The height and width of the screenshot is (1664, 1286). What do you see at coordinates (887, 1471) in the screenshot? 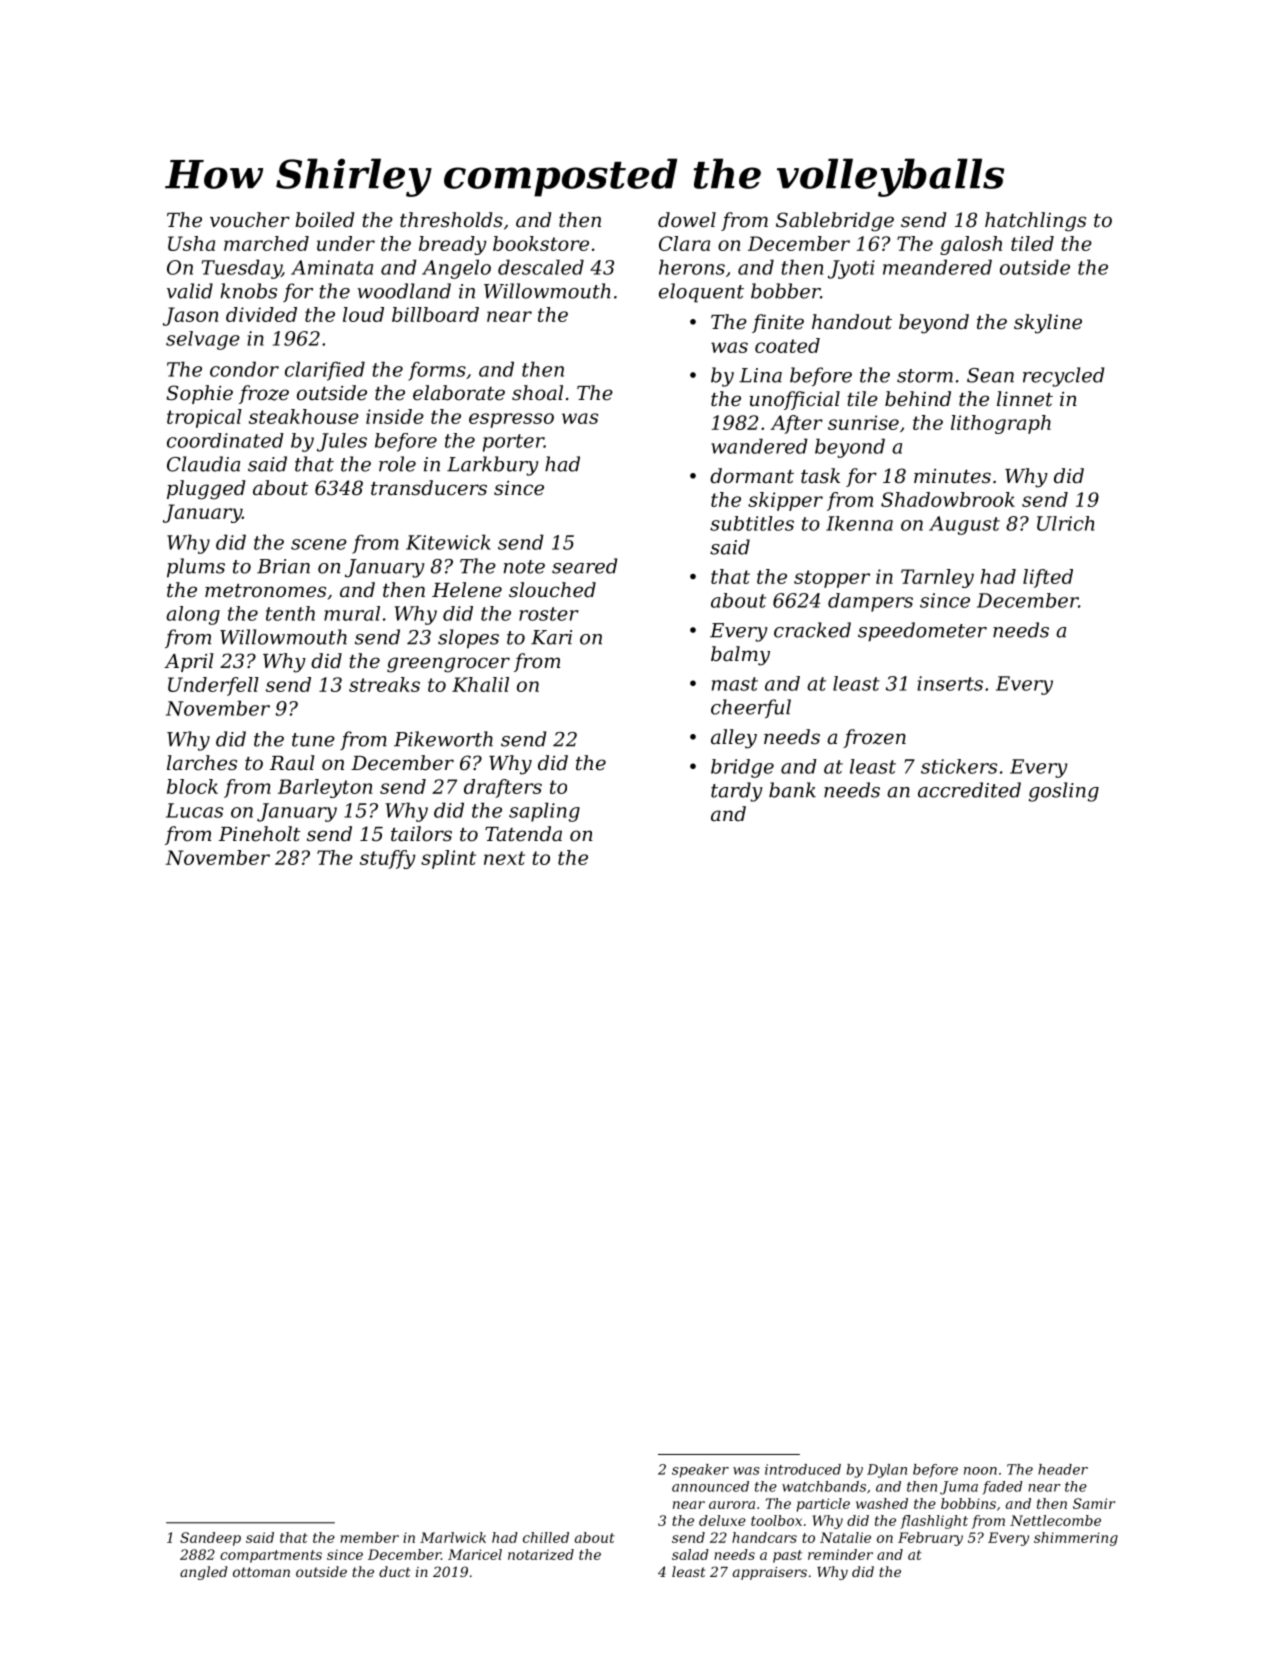
I see `Dylan` at bounding box center [887, 1471].
